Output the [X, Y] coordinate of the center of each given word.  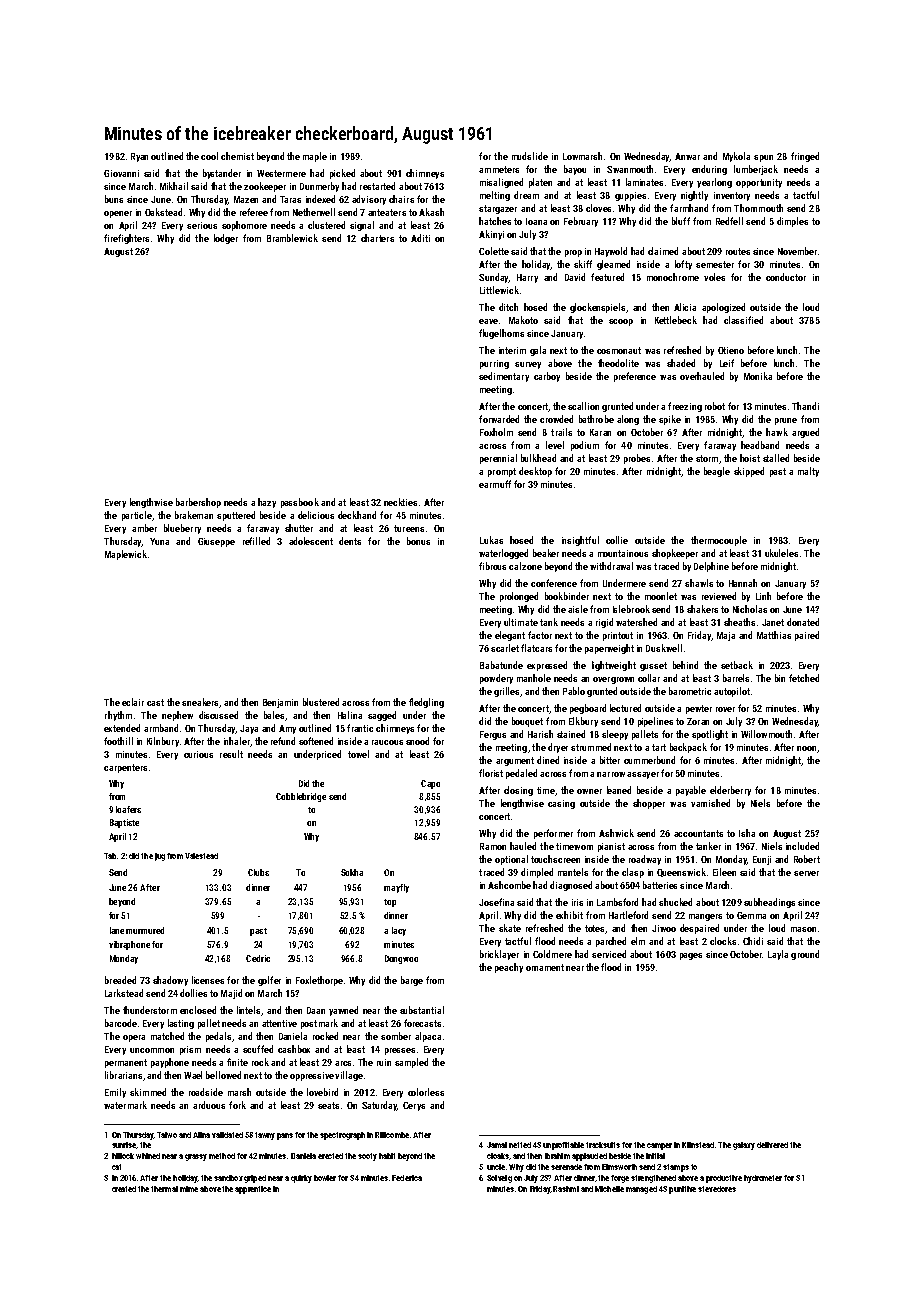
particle [137, 516]
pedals [218, 1037]
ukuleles [781, 553]
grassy [196, 1157]
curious [198, 754]
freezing [685, 407]
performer [553, 834]
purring [494, 364]
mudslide [530, 156]
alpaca [428, 1037]
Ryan [139, 157]
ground [805, 955]
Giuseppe [216, 542]
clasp [633, 873]
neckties [400, 502]
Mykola [736, 157]
